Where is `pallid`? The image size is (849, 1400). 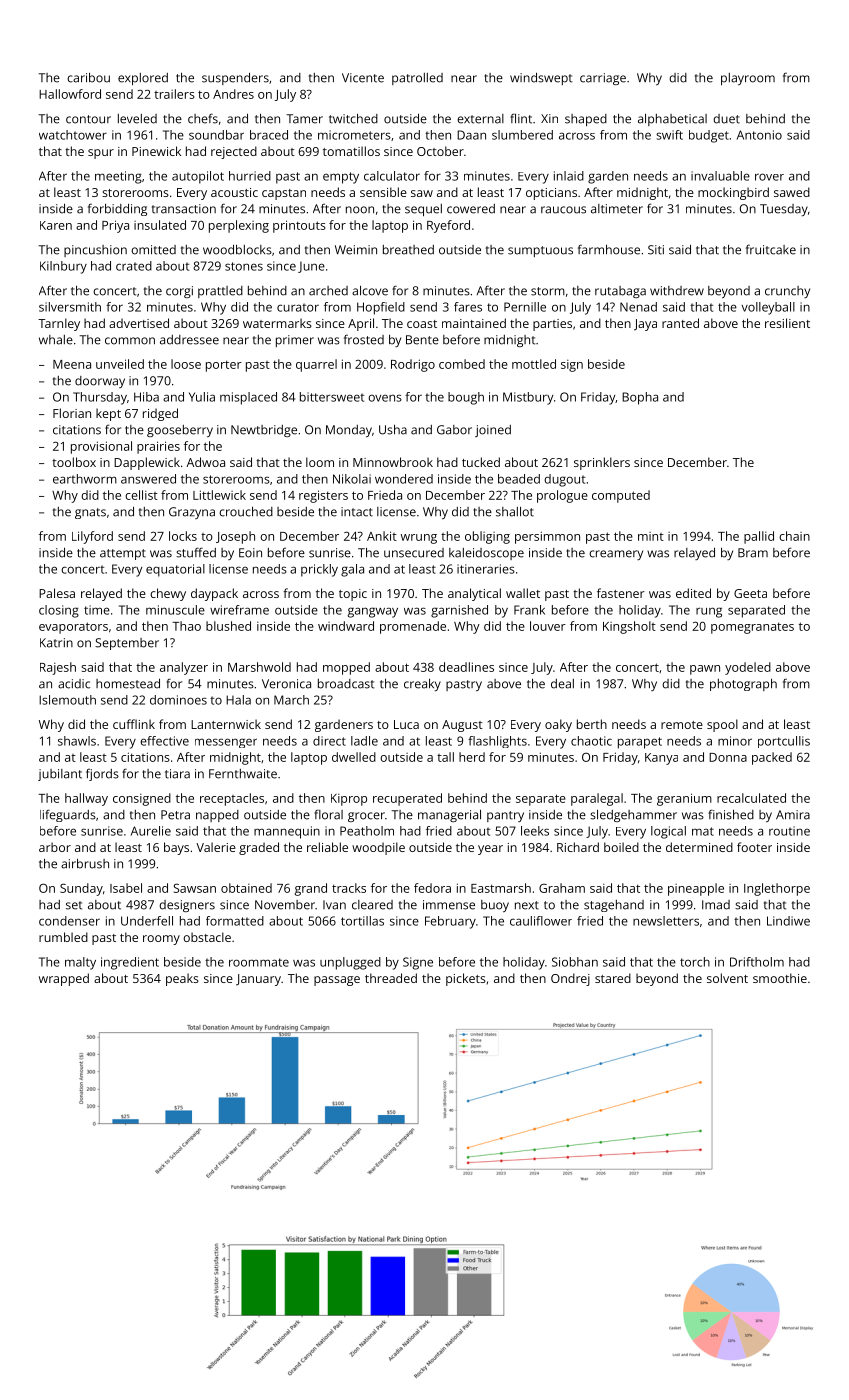
pallid is located at coordinates (759, 537).
